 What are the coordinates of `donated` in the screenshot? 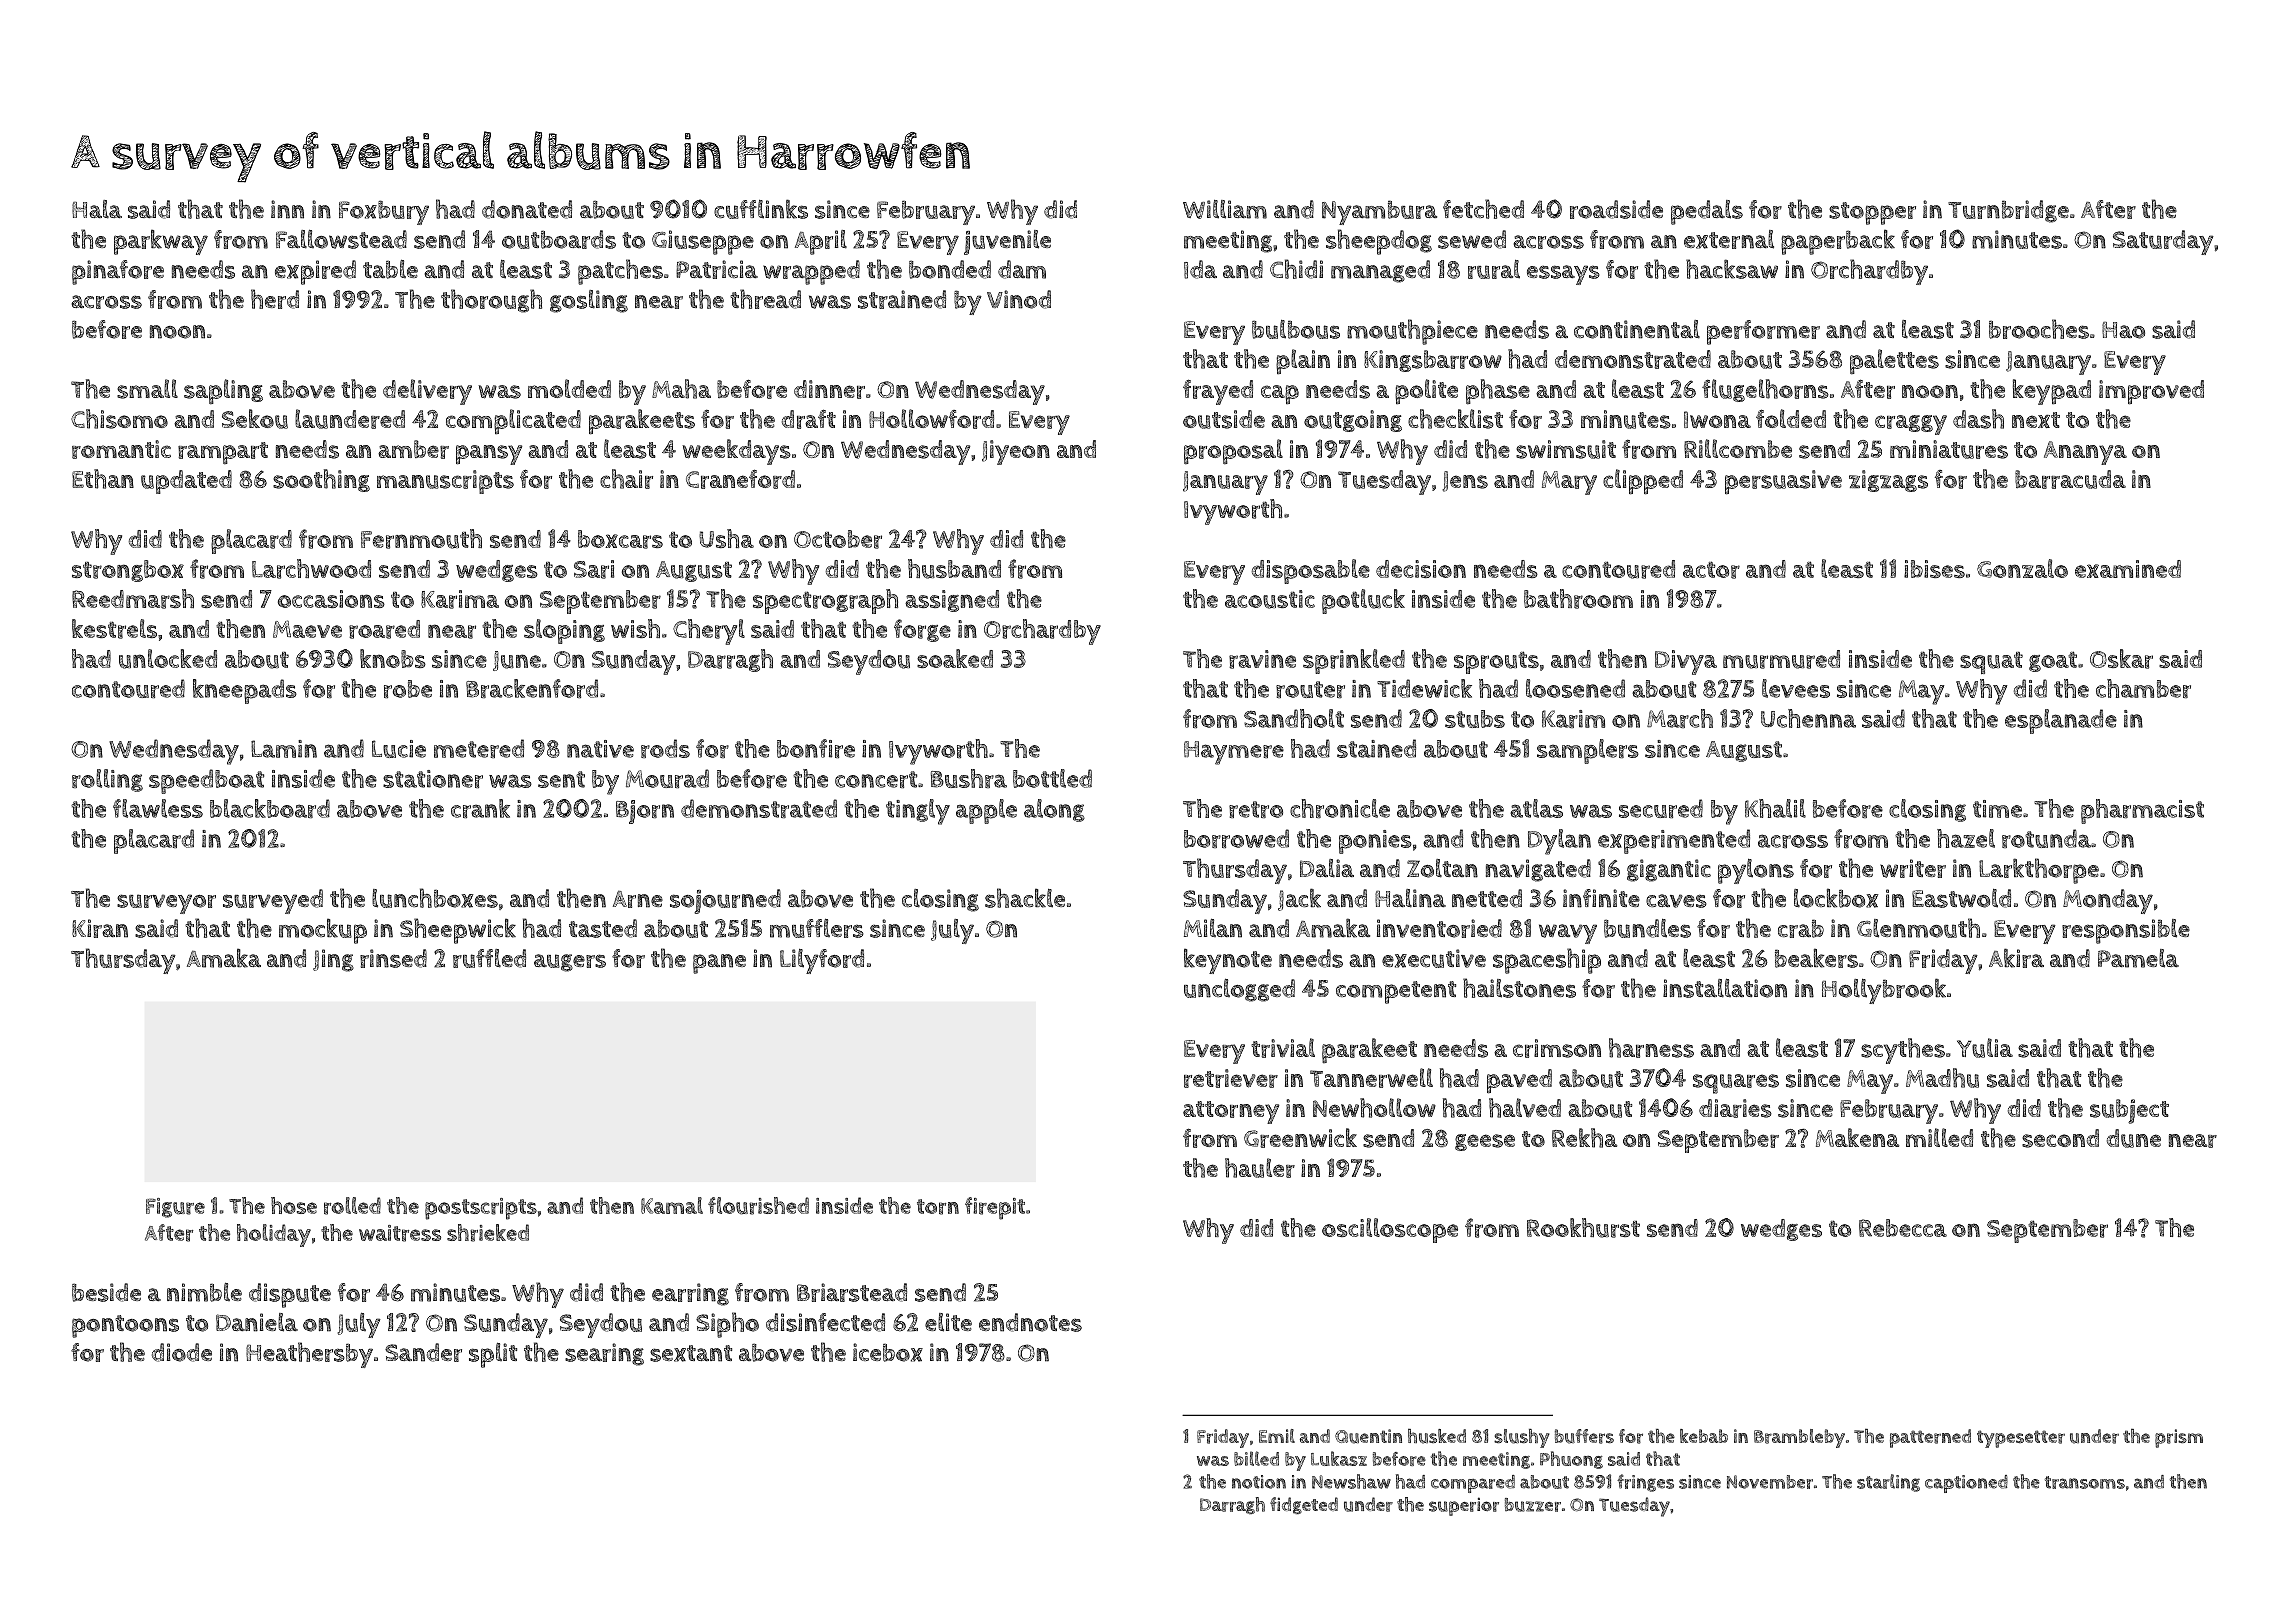 It's located at (527, 209).
